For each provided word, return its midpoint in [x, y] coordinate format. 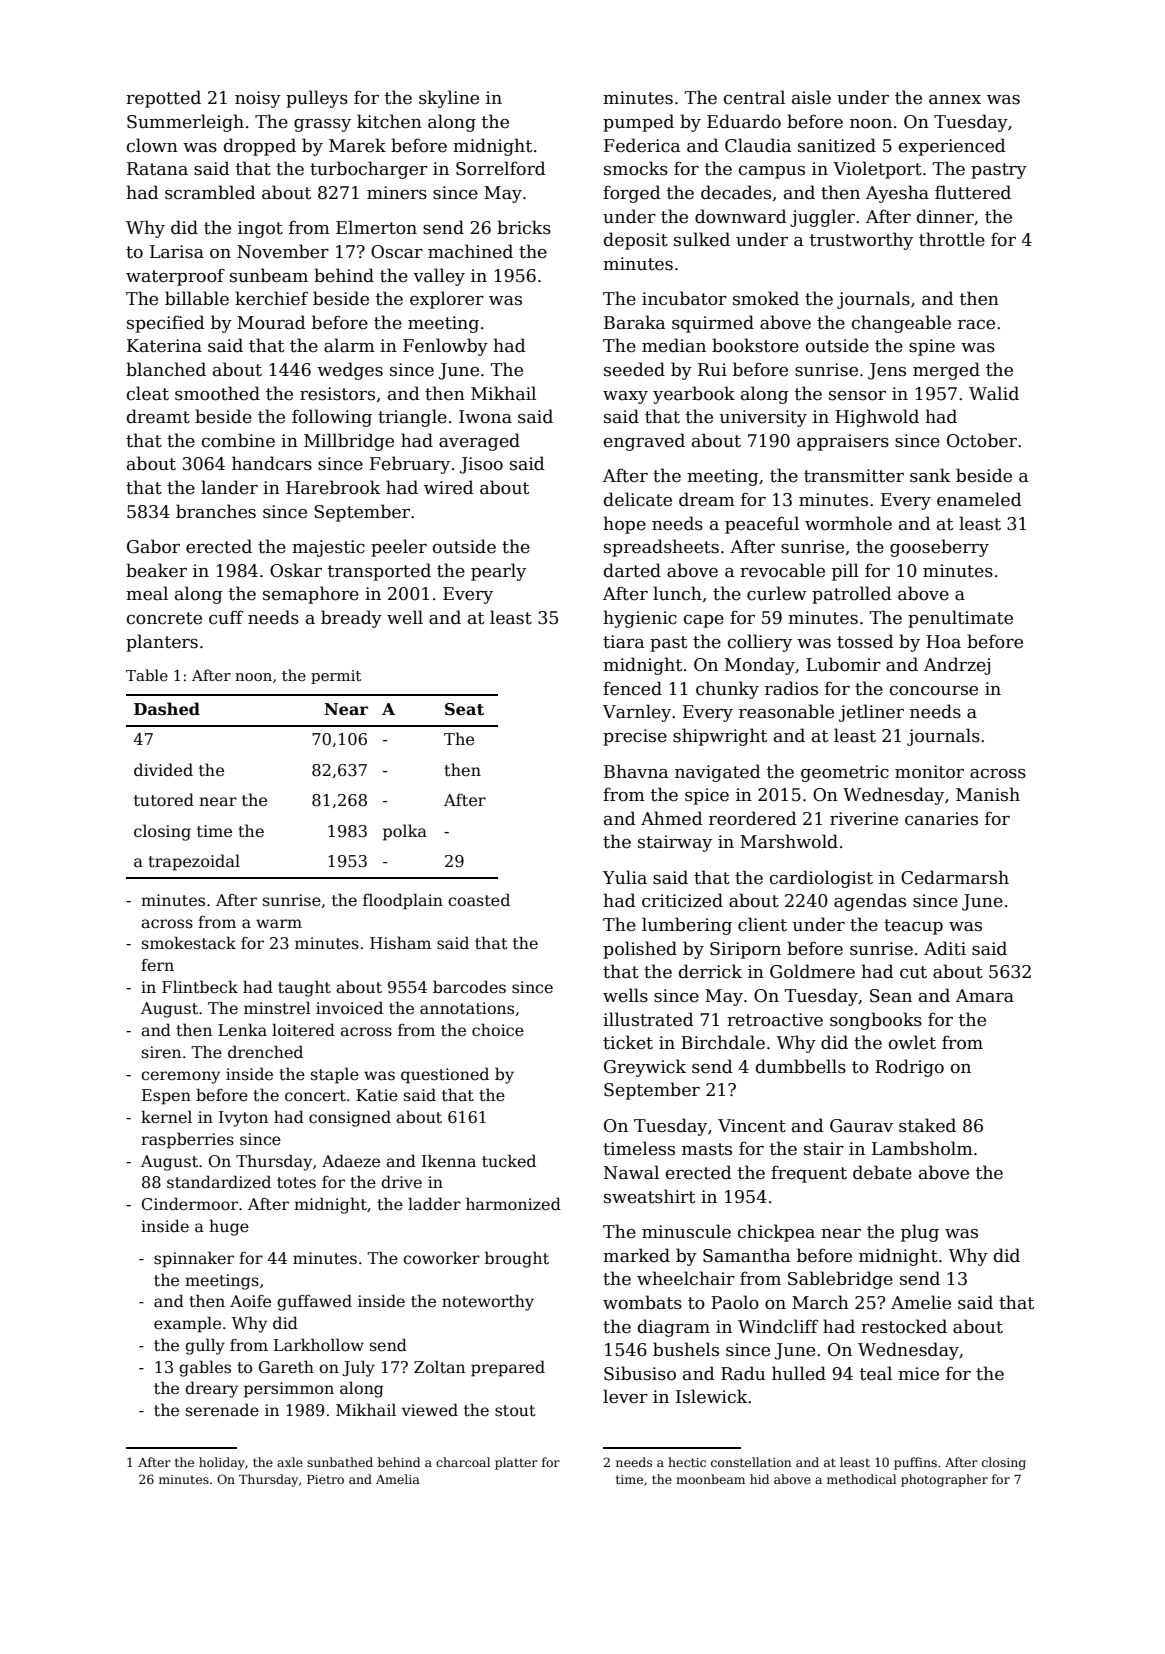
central [754, 97]
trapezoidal [194, 862]
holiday [222, 1463]
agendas [870, 902]
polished [640, 950]
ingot [260, 229]
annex [955, 100]
